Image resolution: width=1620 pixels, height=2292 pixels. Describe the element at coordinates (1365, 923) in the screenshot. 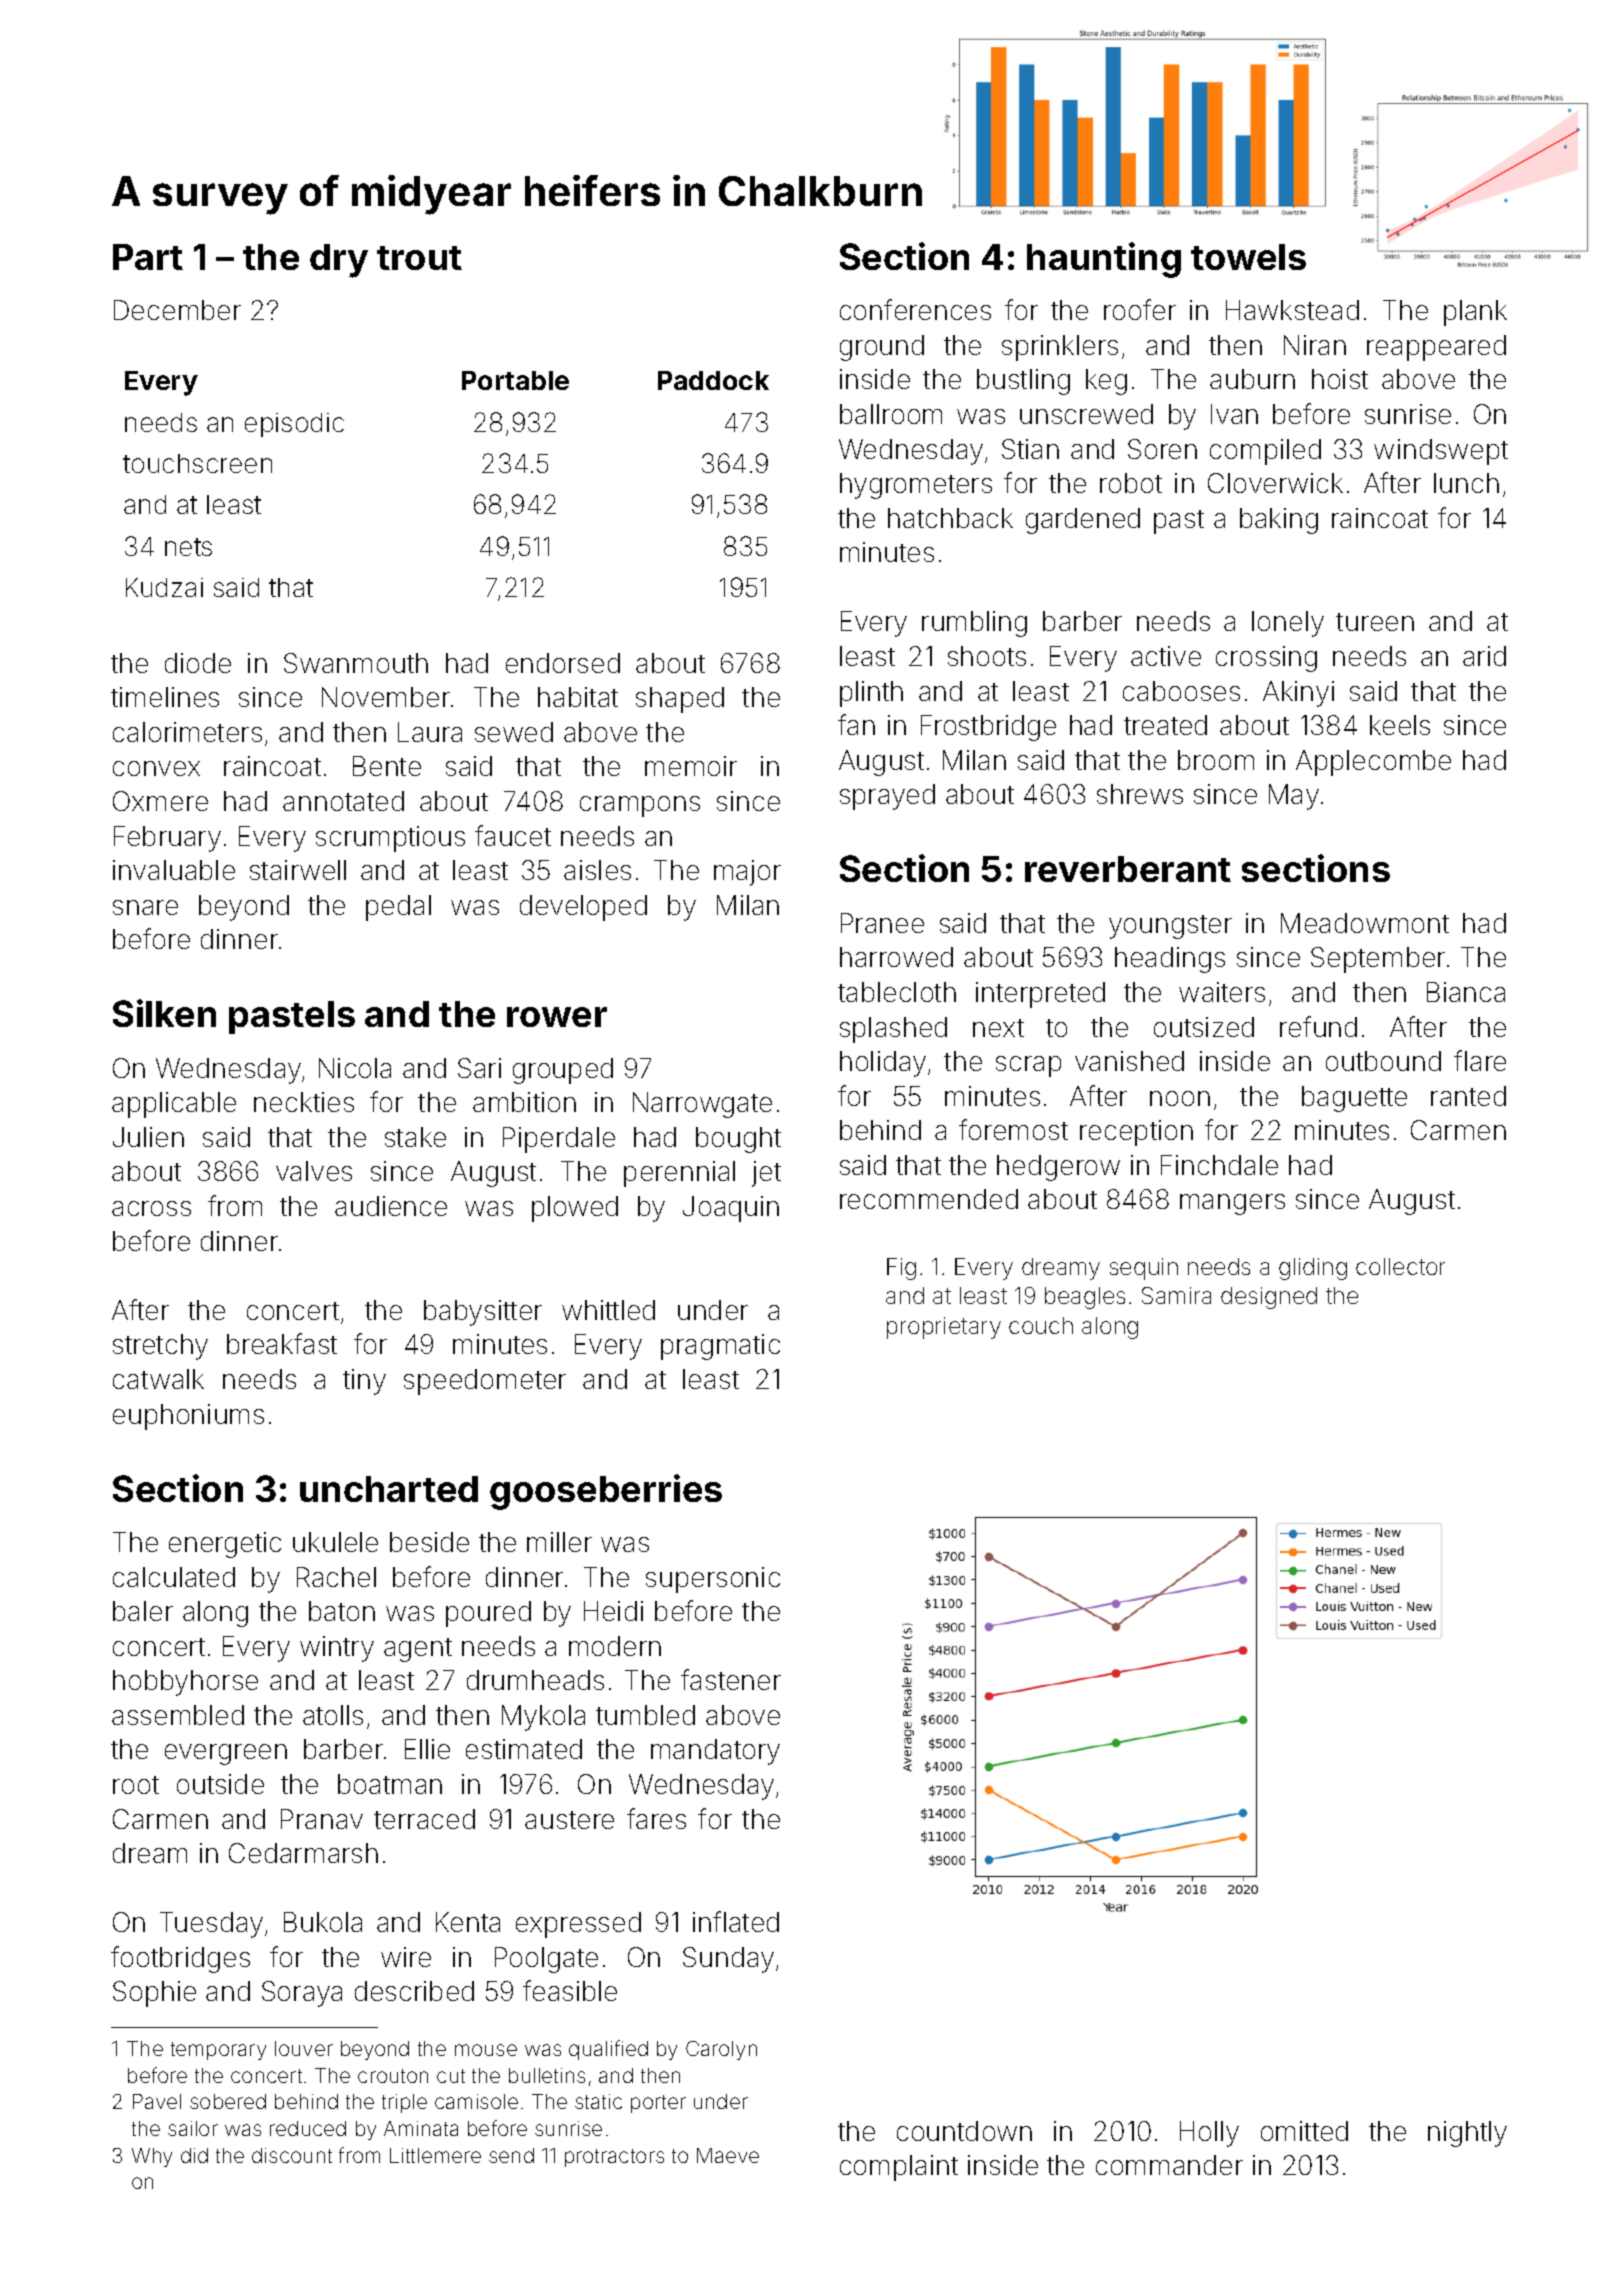

I see `Meadowmont` at that location.
